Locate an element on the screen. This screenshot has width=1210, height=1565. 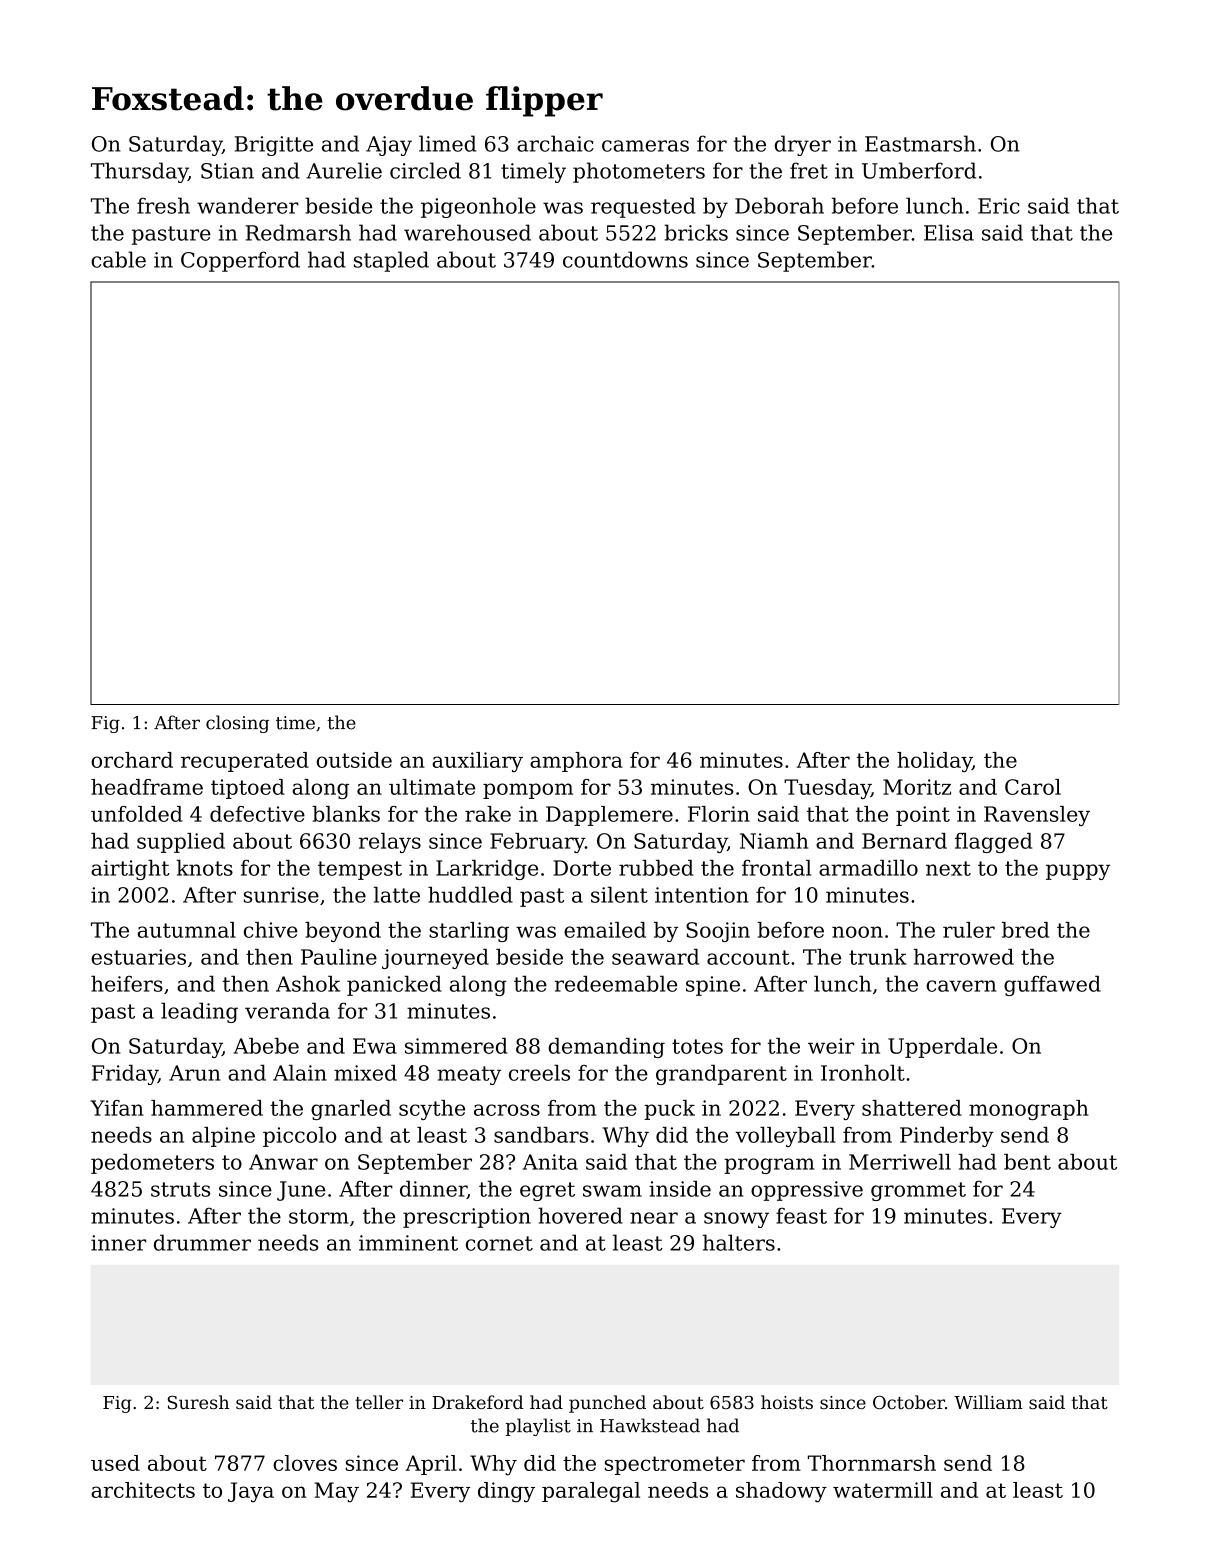
outside is located at coordinates (354, 760).
